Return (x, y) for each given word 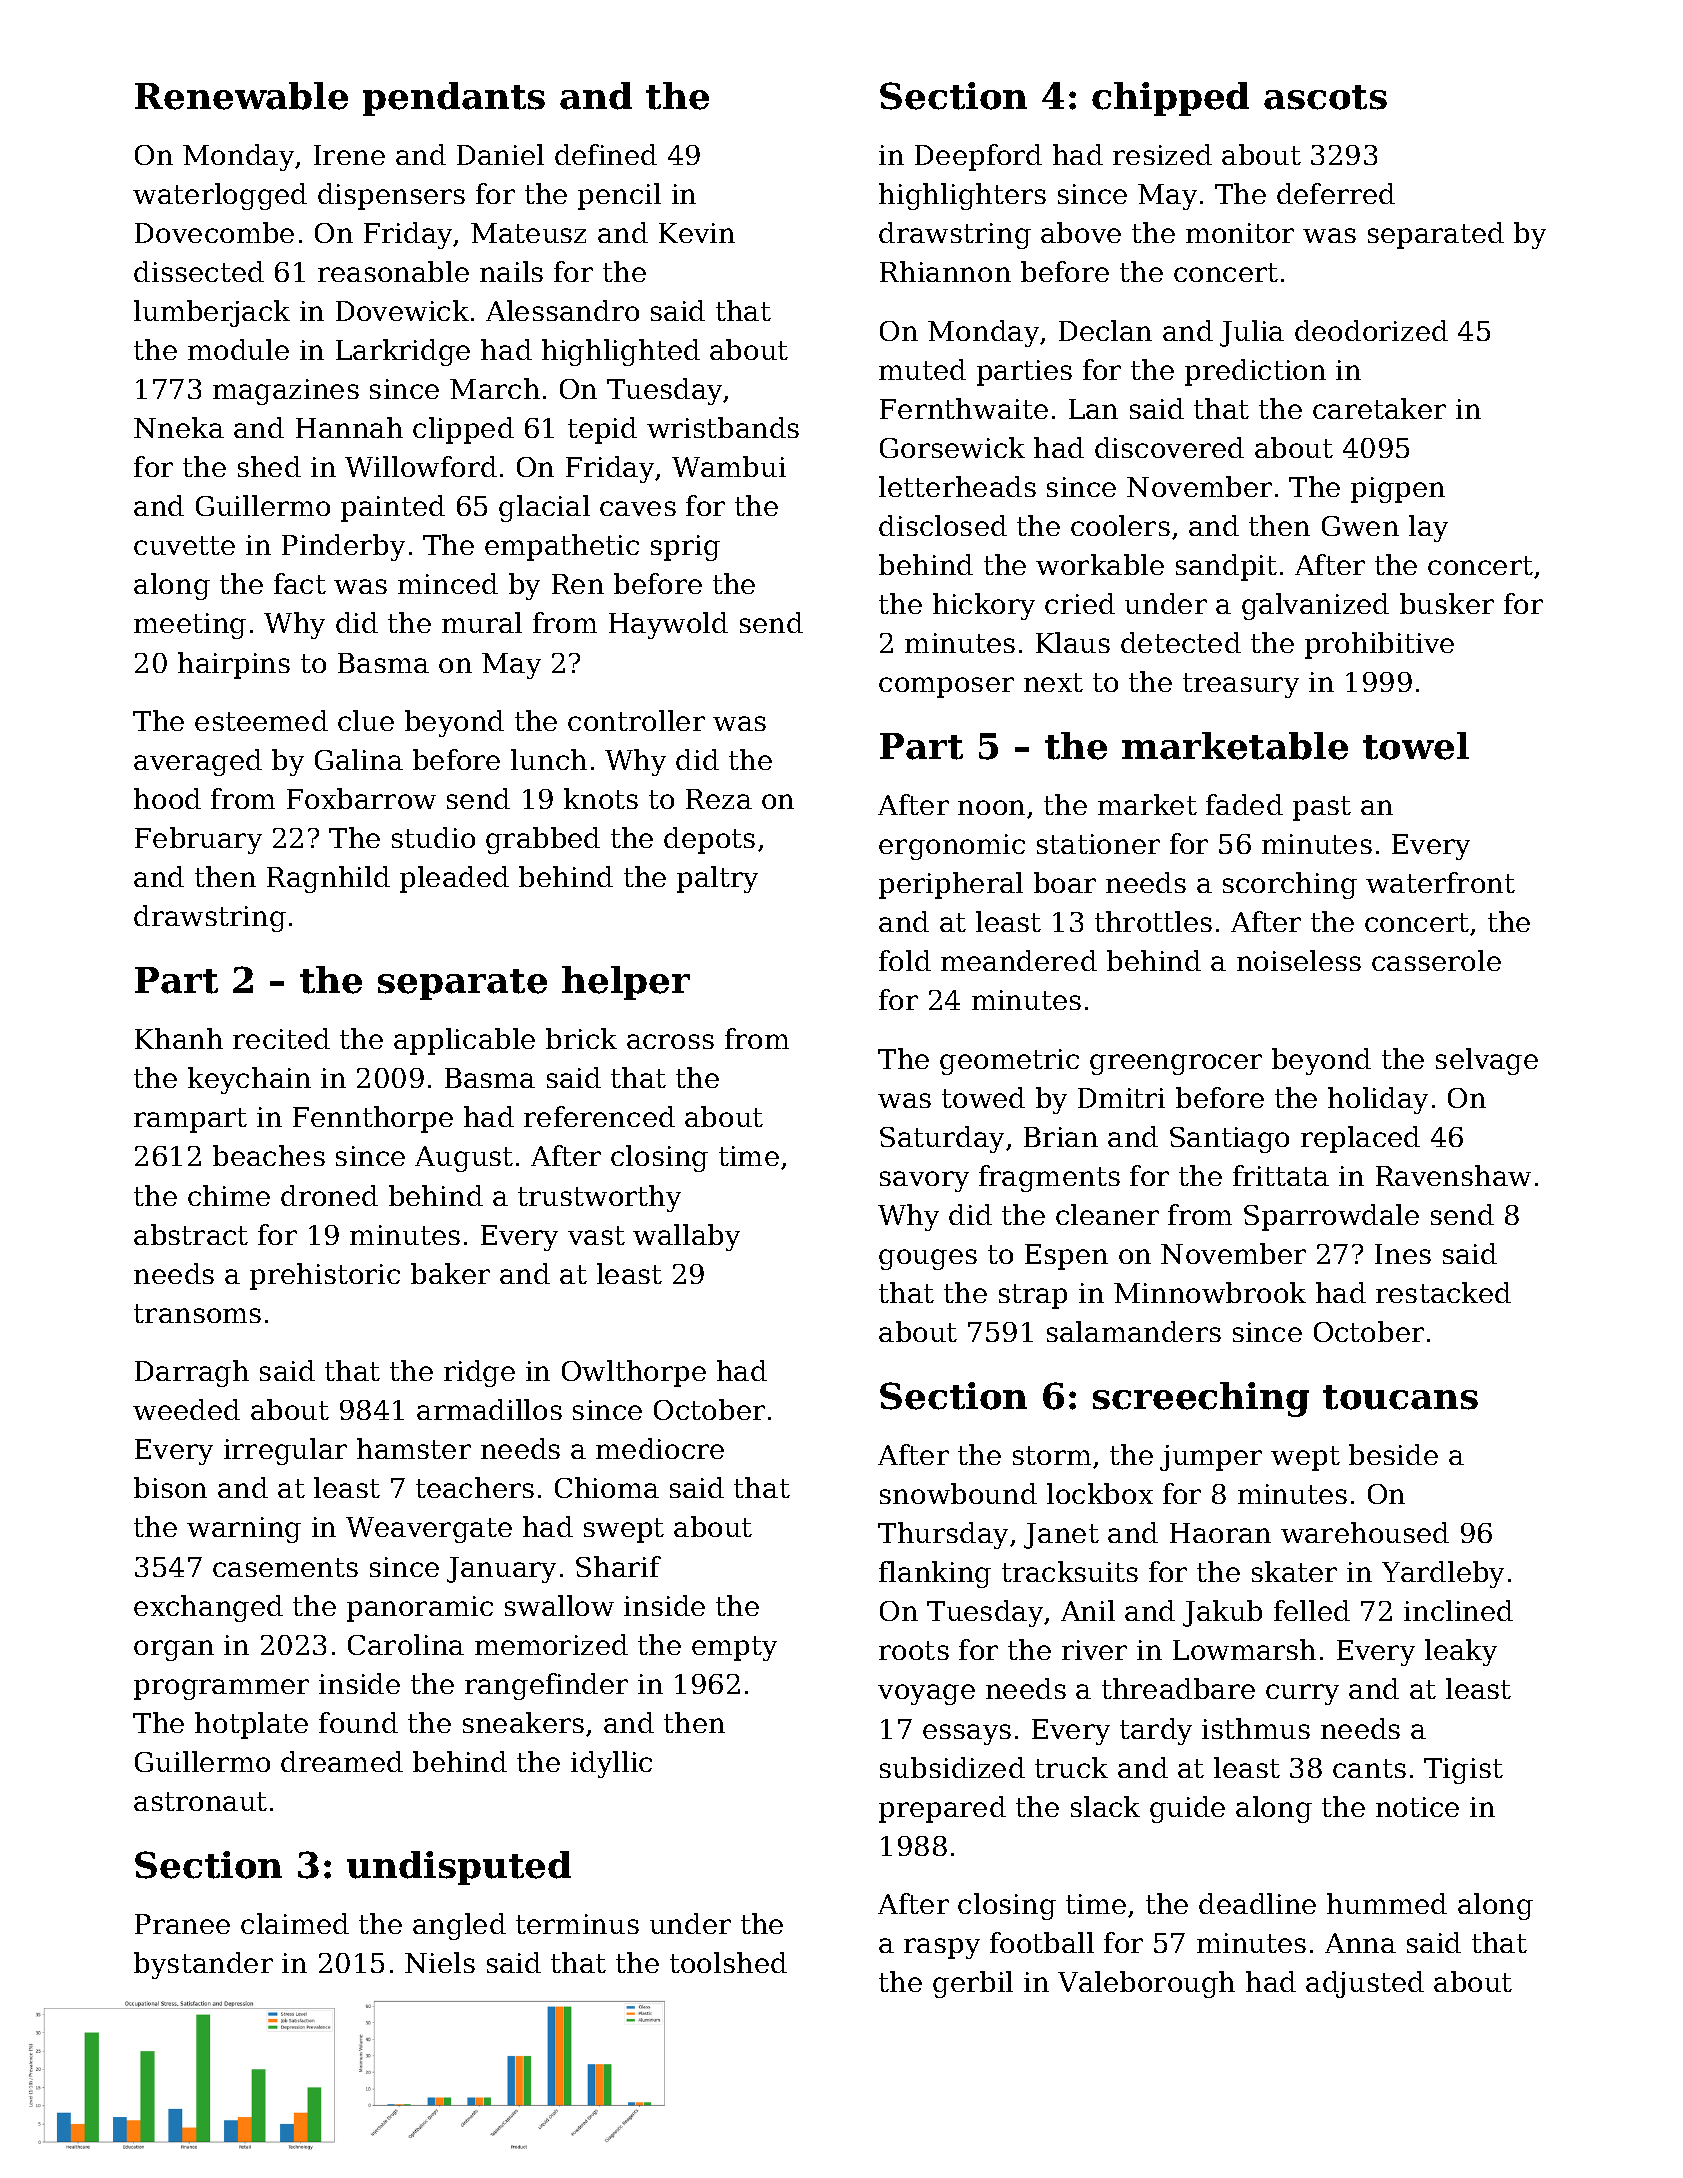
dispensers (391, 196)
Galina (359, 759)
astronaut (200, 1801)
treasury (1241, 685)
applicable (464, 1041)
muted (922, 369)
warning (244, 1530)
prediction (1255, 372)
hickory (984, 606)
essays (967, 1734)
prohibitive (1379, 645)
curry (1302, 1694)
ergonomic (952, 847)
